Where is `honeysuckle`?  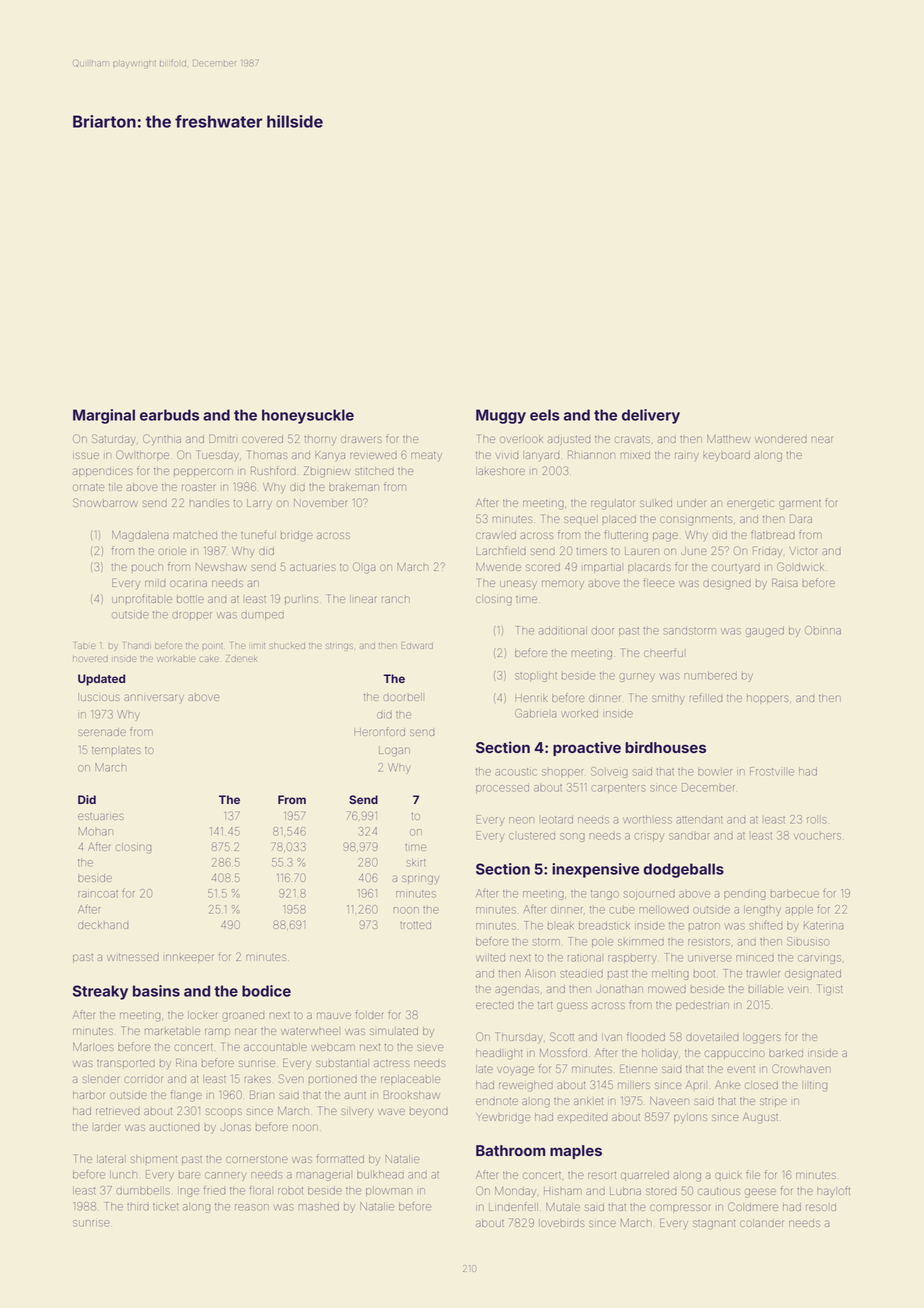 honeysuckle is located at coordinates (308, 416).
